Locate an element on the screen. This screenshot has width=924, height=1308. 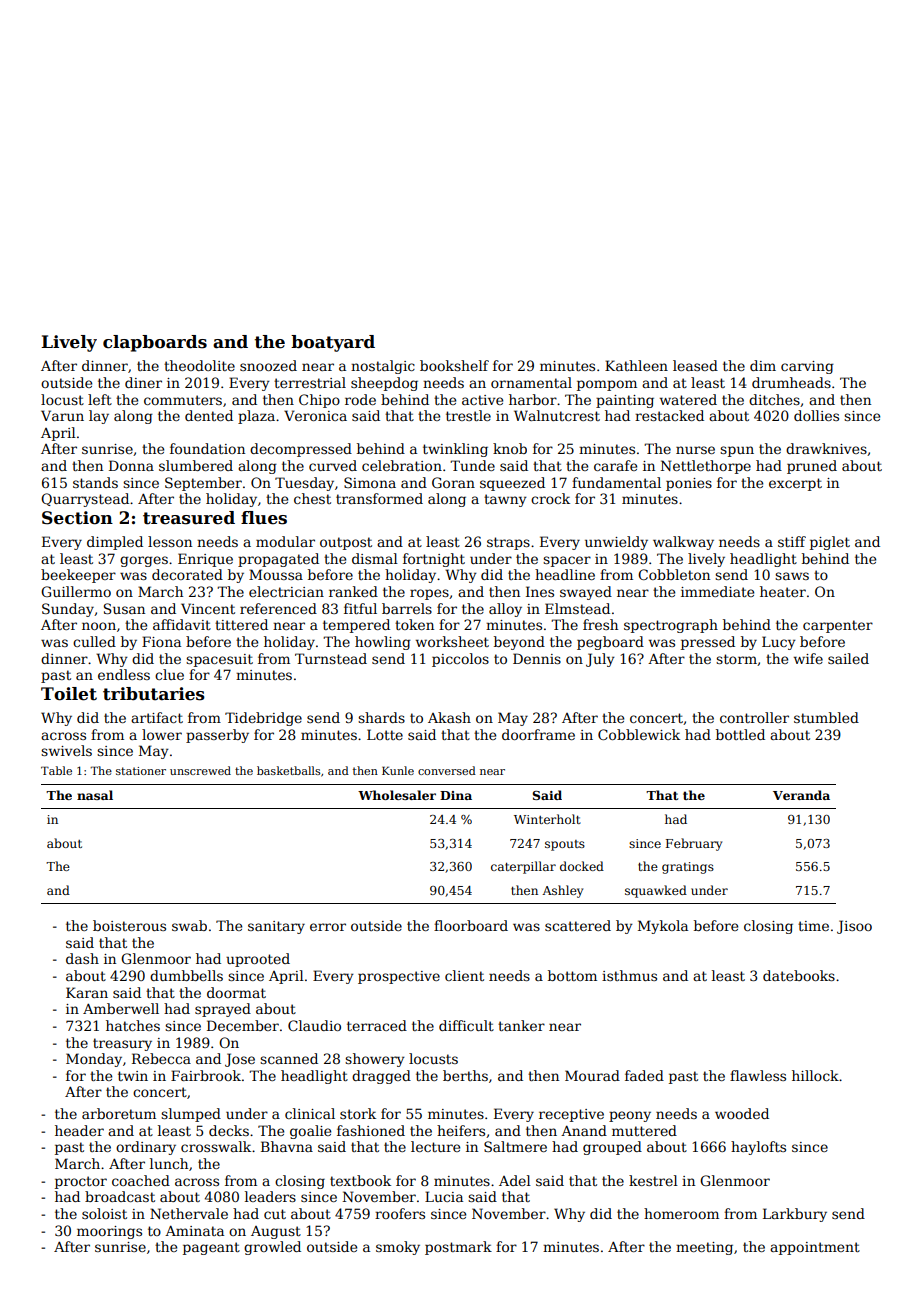
clapboards is located at coordinates (155, 343).
